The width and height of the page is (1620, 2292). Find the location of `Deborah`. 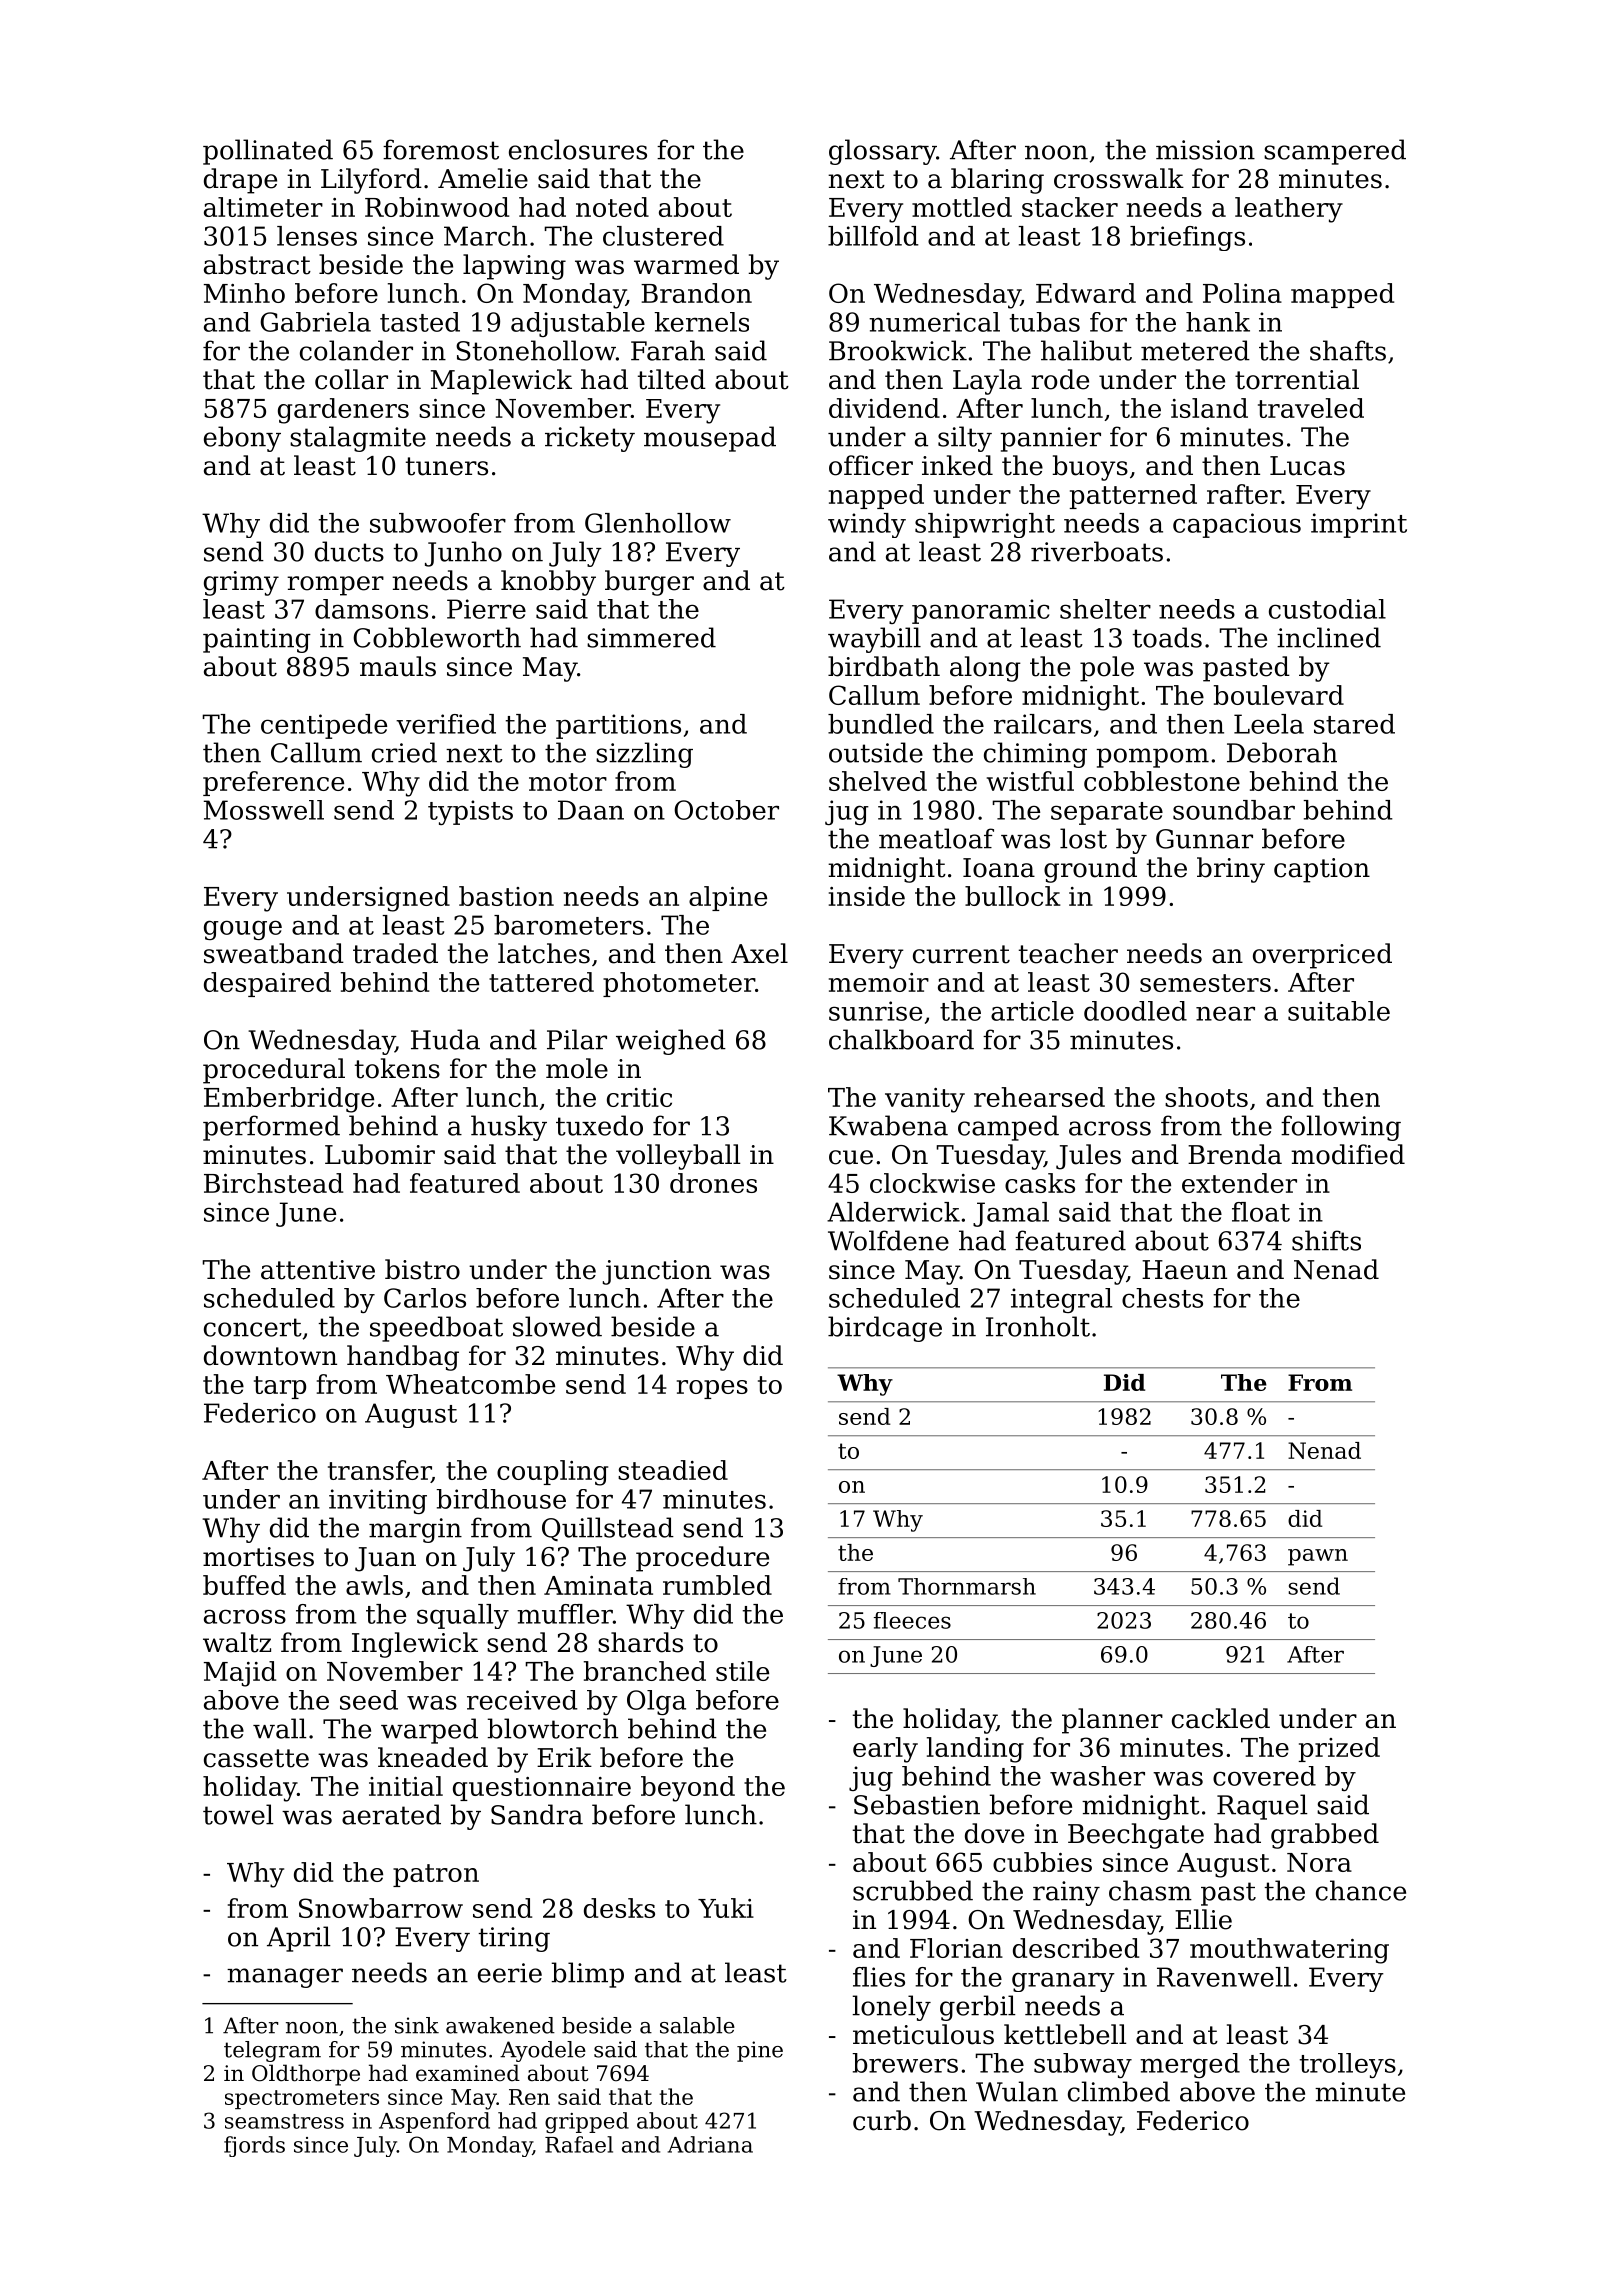

Deborah is located at coordinates (1282, 752).
